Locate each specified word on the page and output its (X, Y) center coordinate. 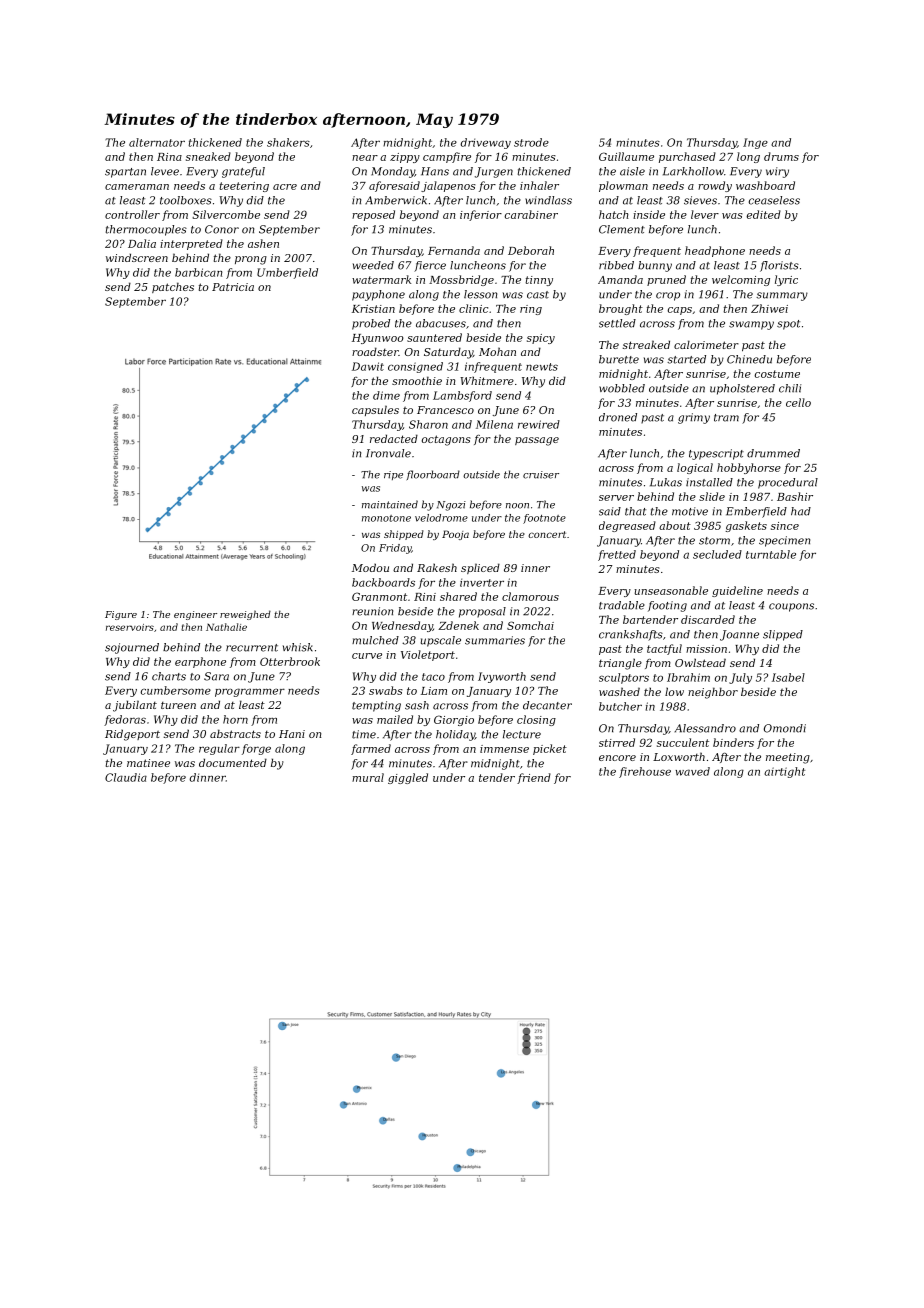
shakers (288, 142)
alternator (157, 142)
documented (233, 762)
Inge (755, 143)
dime (386, 395)
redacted (394, 438)
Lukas (666, 482)
